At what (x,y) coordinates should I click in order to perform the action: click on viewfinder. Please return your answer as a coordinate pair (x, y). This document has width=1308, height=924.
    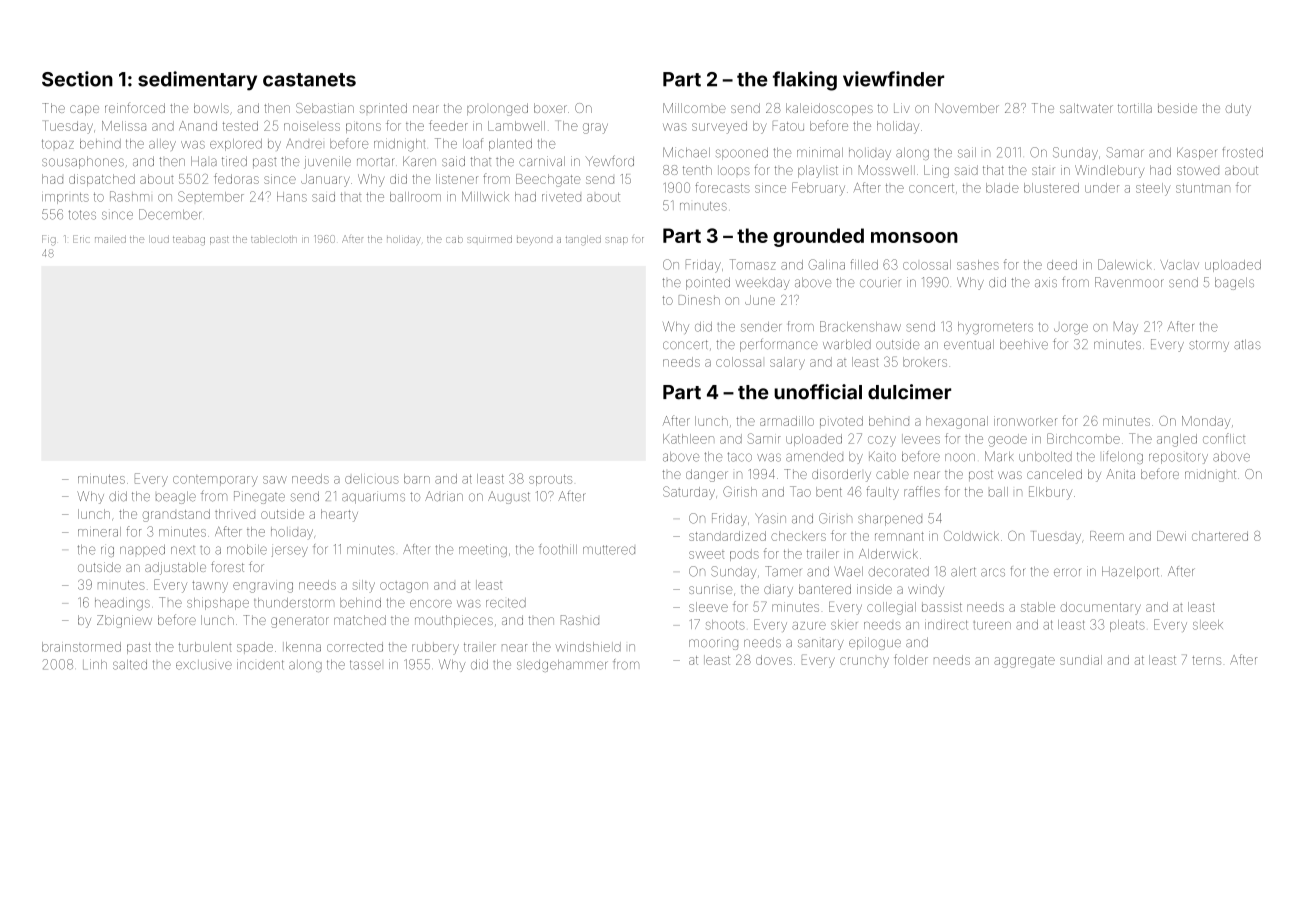
    Looking at the image, I should click on (893, 79).
